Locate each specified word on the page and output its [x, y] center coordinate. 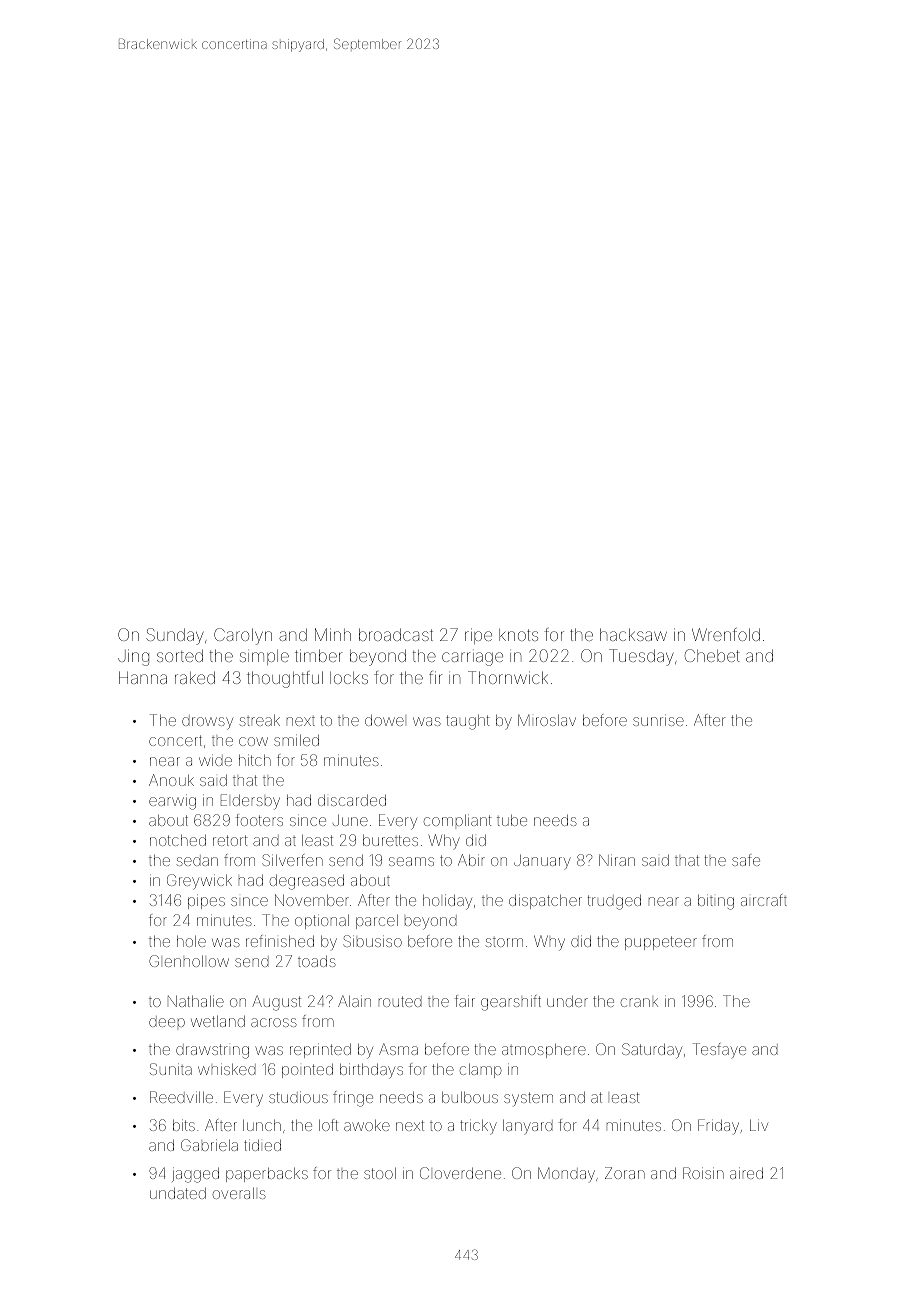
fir [435, 677]
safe [746, 860]
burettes [390, 840]
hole [191, 941]
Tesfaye [719, 1051]
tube [512, 820]
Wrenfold [726, 634]
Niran [617, 860]
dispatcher [545, 902]
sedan [197, 860]
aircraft [764, 900]
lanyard [528, 1127]
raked [195, 677]
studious [298, 1097]
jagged [195, 1175]
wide [215, 760]
